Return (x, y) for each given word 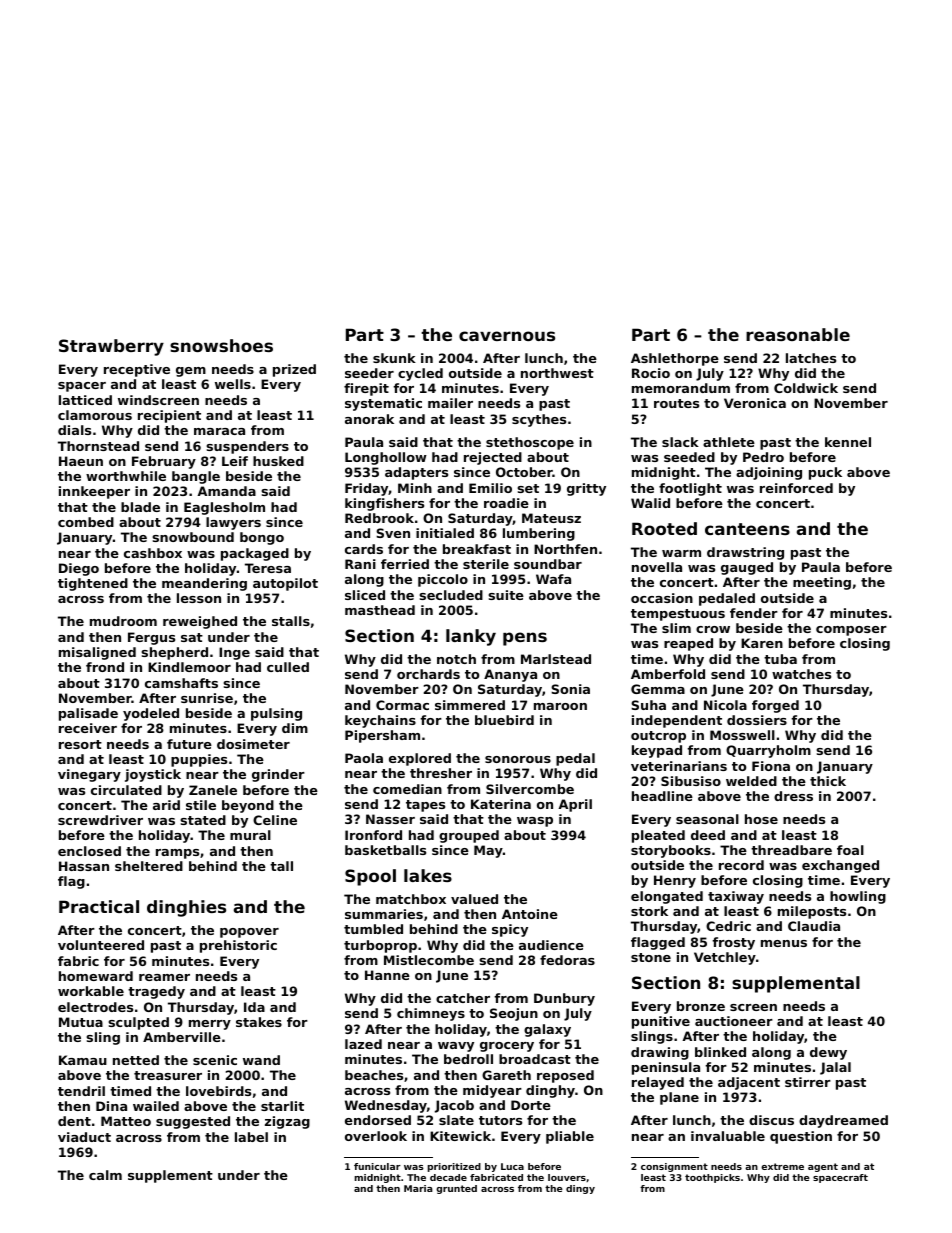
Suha (648, 705)
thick (828, 781)
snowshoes (221, 345)
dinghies (186, 908)
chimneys (431, 1014)
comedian (407, 789)
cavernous (507, 336)
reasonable (798, 334)
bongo (262, 538)
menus (784, 943)
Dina (111, 1106)
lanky (471, 637)
